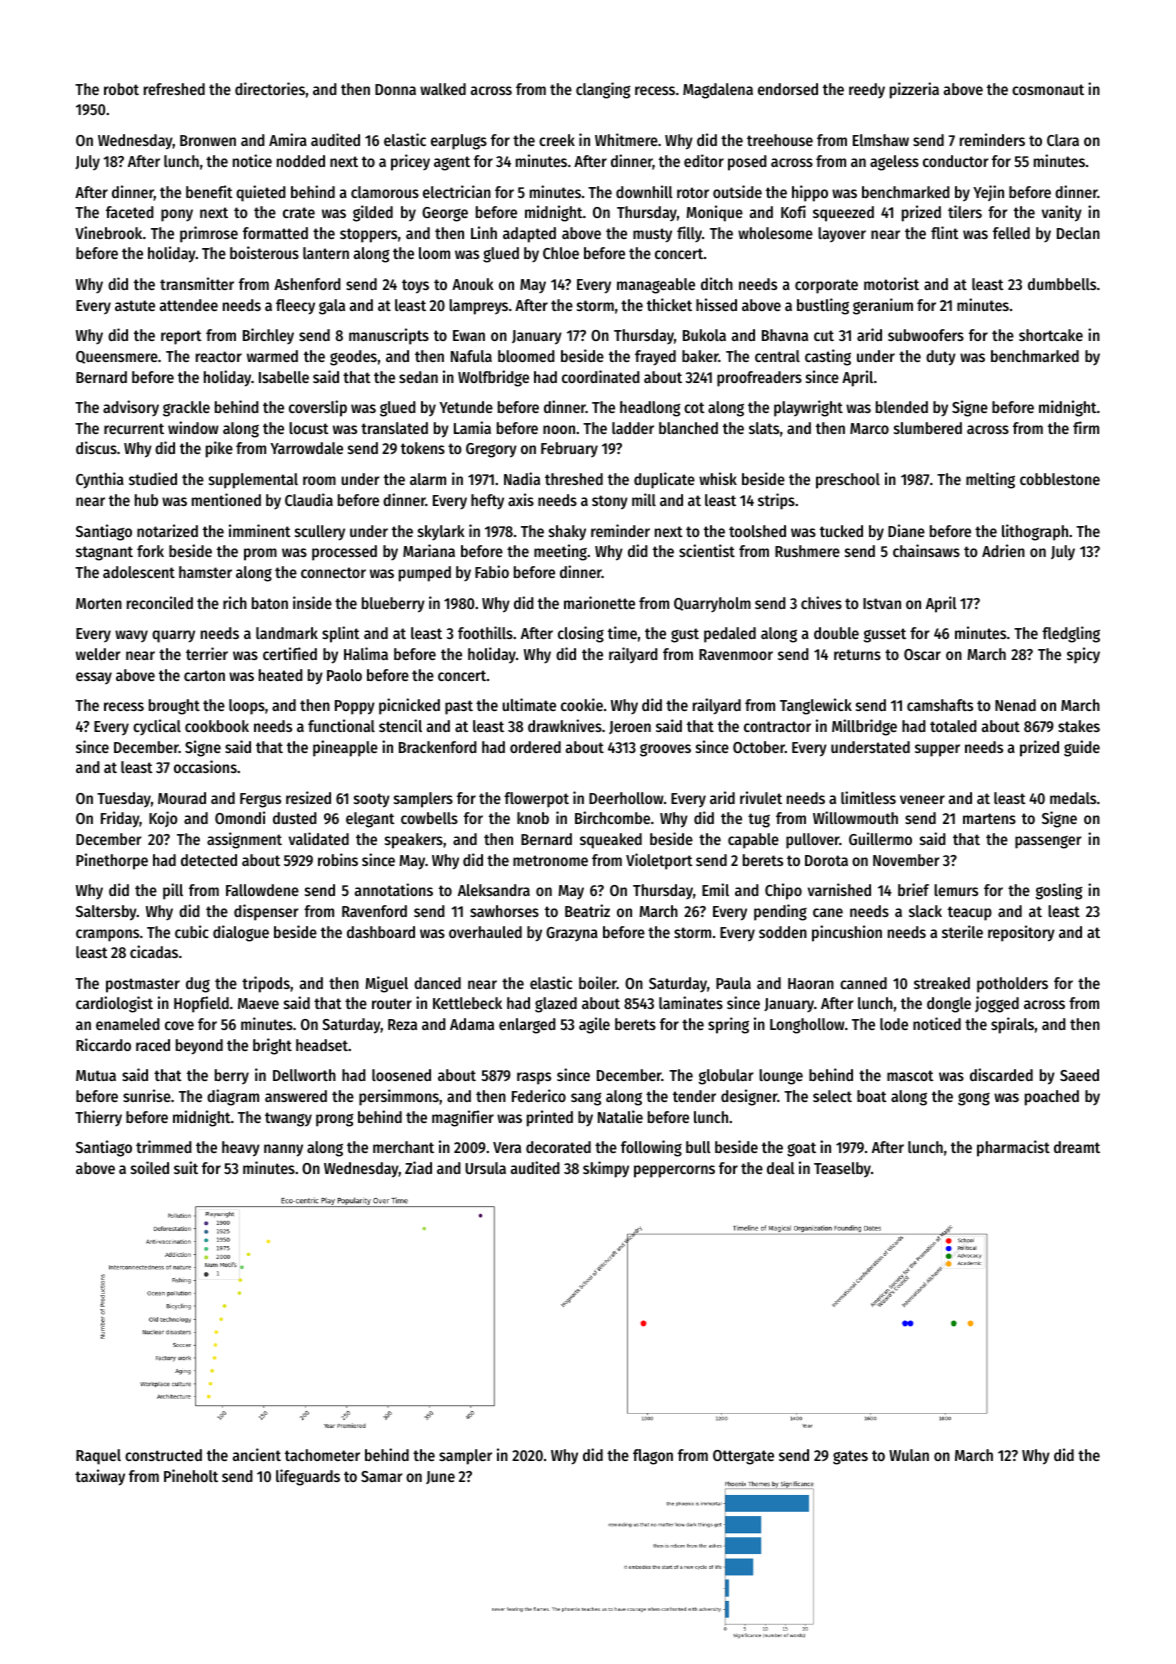  I want to click on duty, so click(941, 358).
